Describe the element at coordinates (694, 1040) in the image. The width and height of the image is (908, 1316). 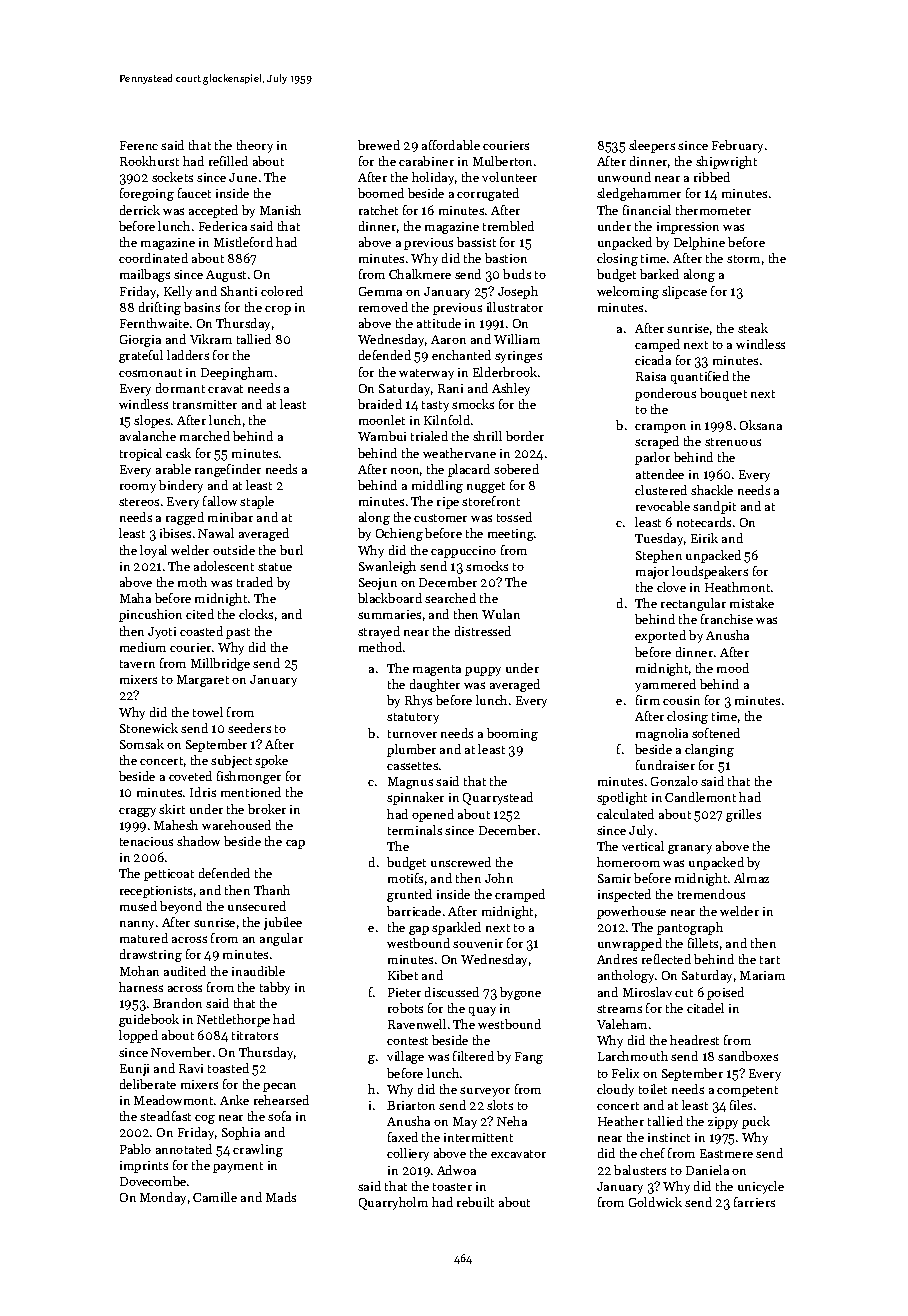
I see `headrest` at that location.
